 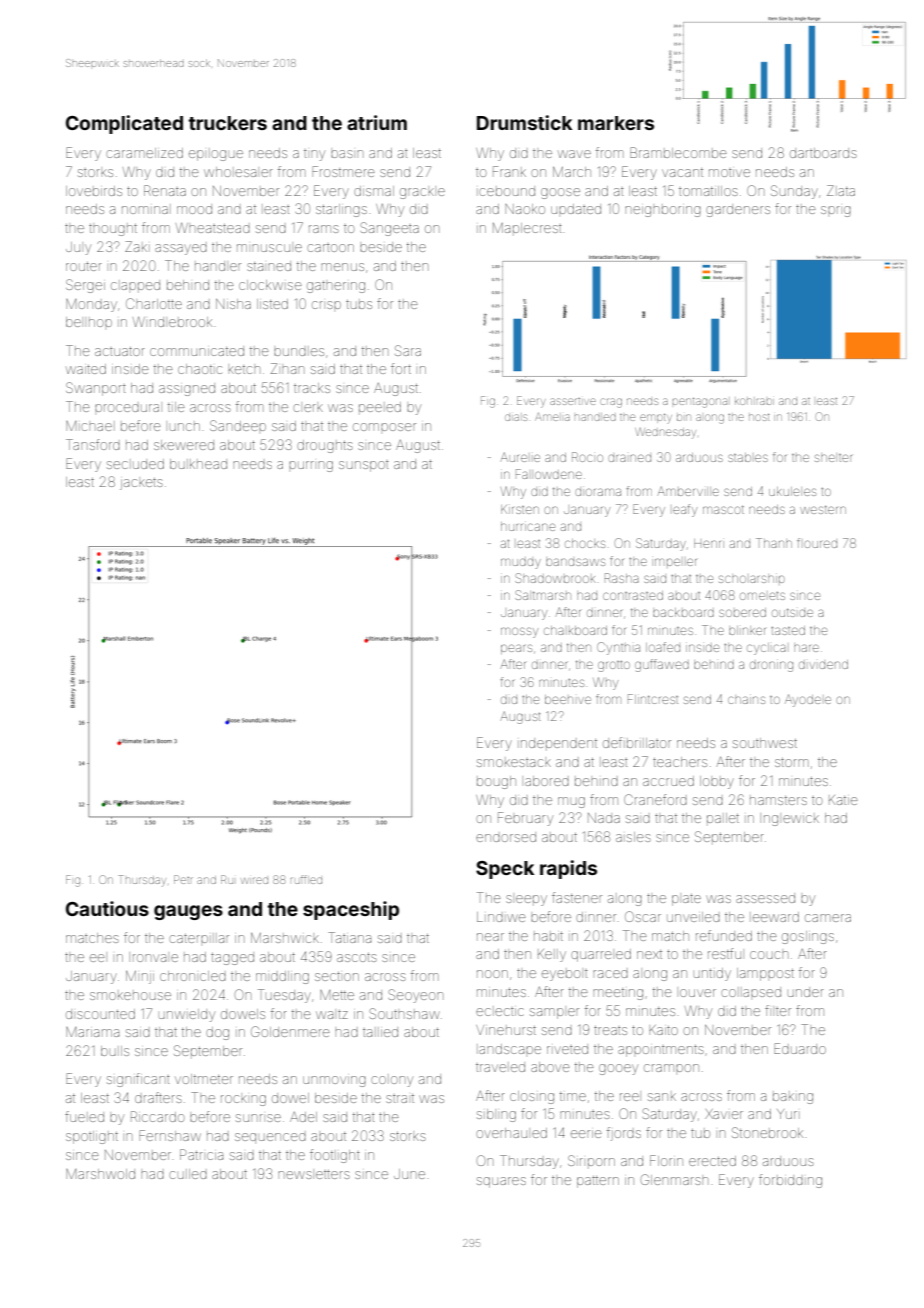 I want to click on tubs, so click(x=359, y=304).
